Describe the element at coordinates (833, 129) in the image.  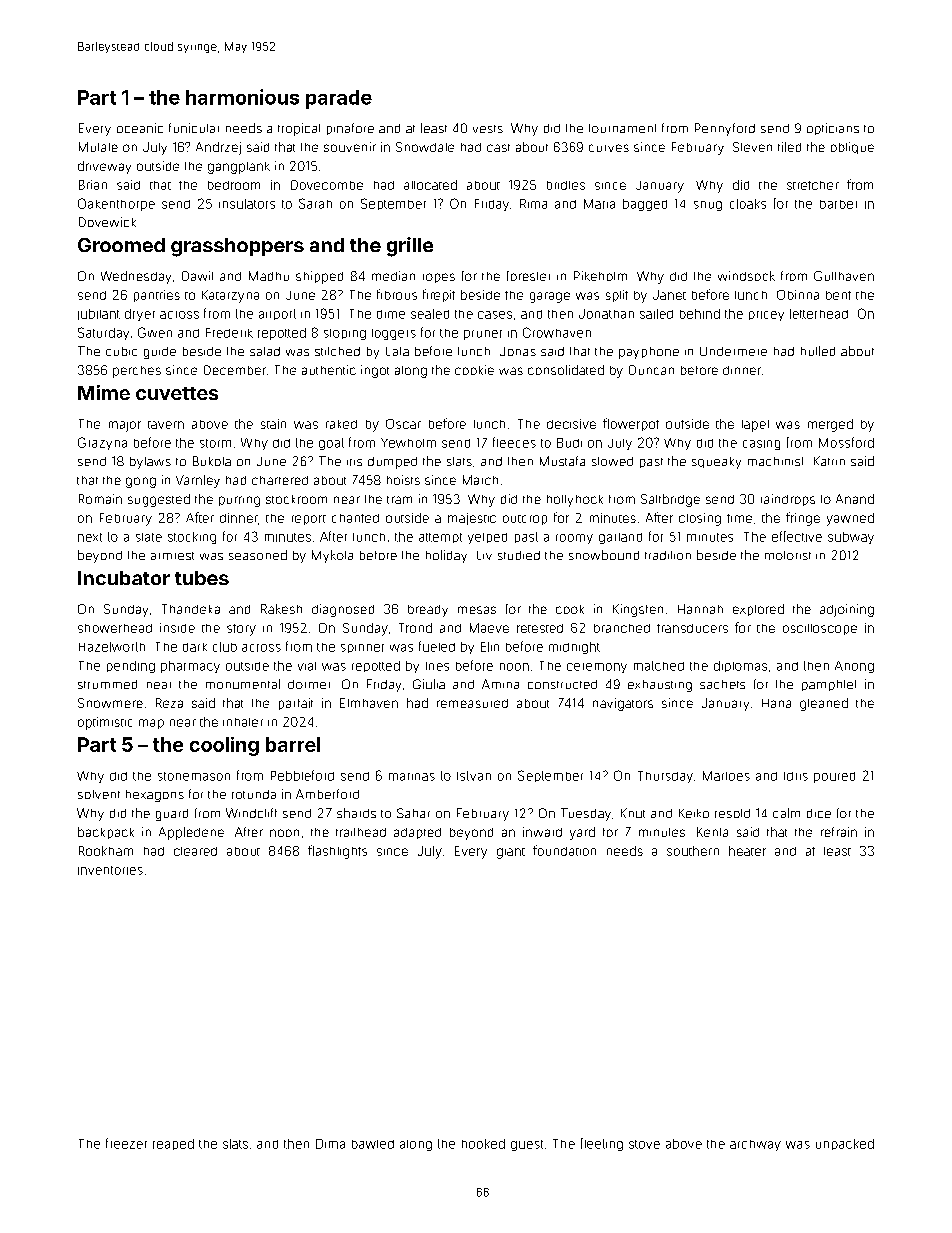
I see `opticians` at that location.
